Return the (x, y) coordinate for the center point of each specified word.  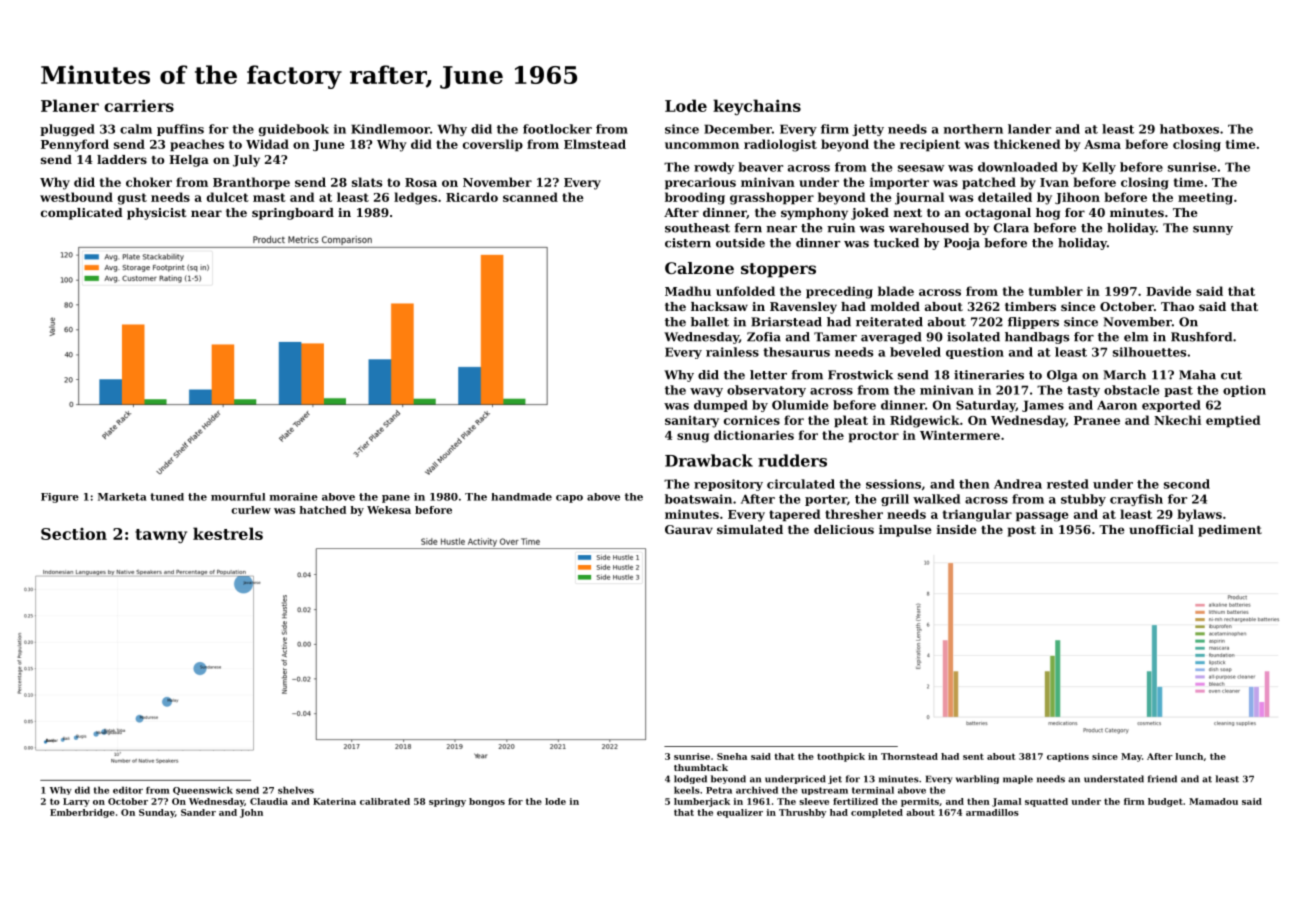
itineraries (989, 375)
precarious (700, 183)
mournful (238, 497)
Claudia (269, 801)
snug (693, 438)
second (1187, 484)
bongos (487, 802)
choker (149, 182)
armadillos (992, 812)
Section (74, 534)
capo (569, 499)
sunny (1213, 230)
